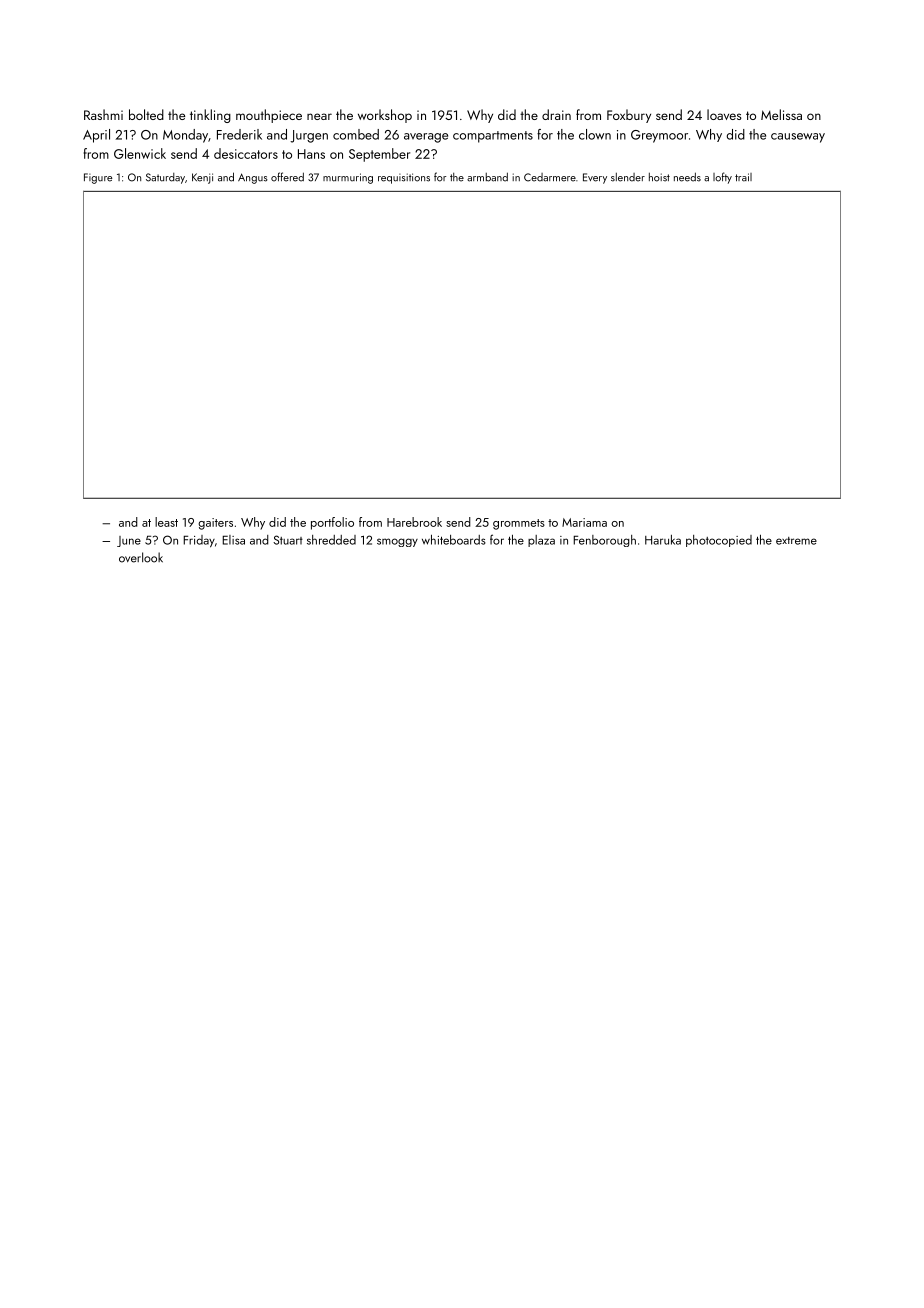 The image size is (924, 1308). I want to click on Saturday, so click(165, 178).
